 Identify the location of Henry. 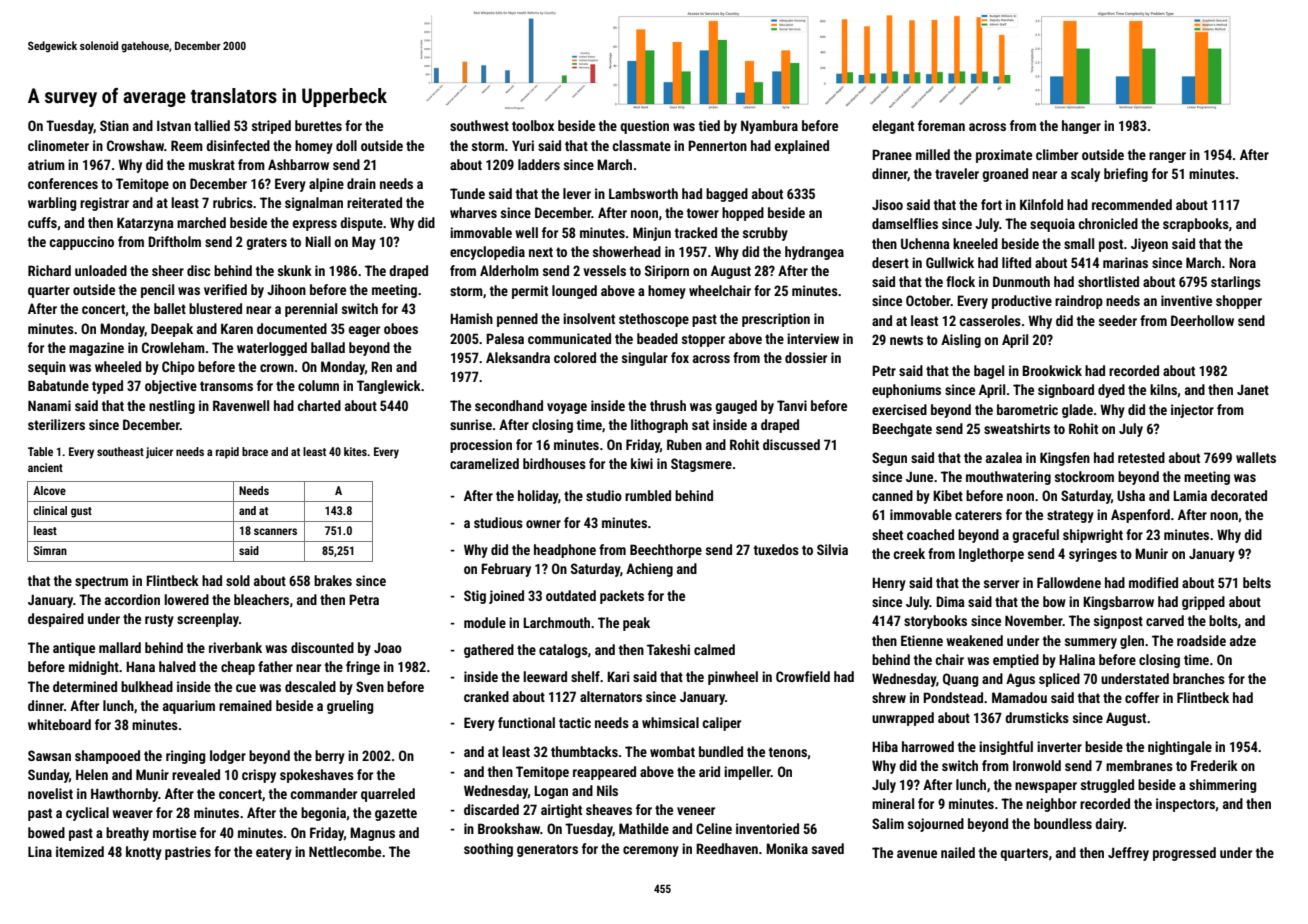
(889, 584).
